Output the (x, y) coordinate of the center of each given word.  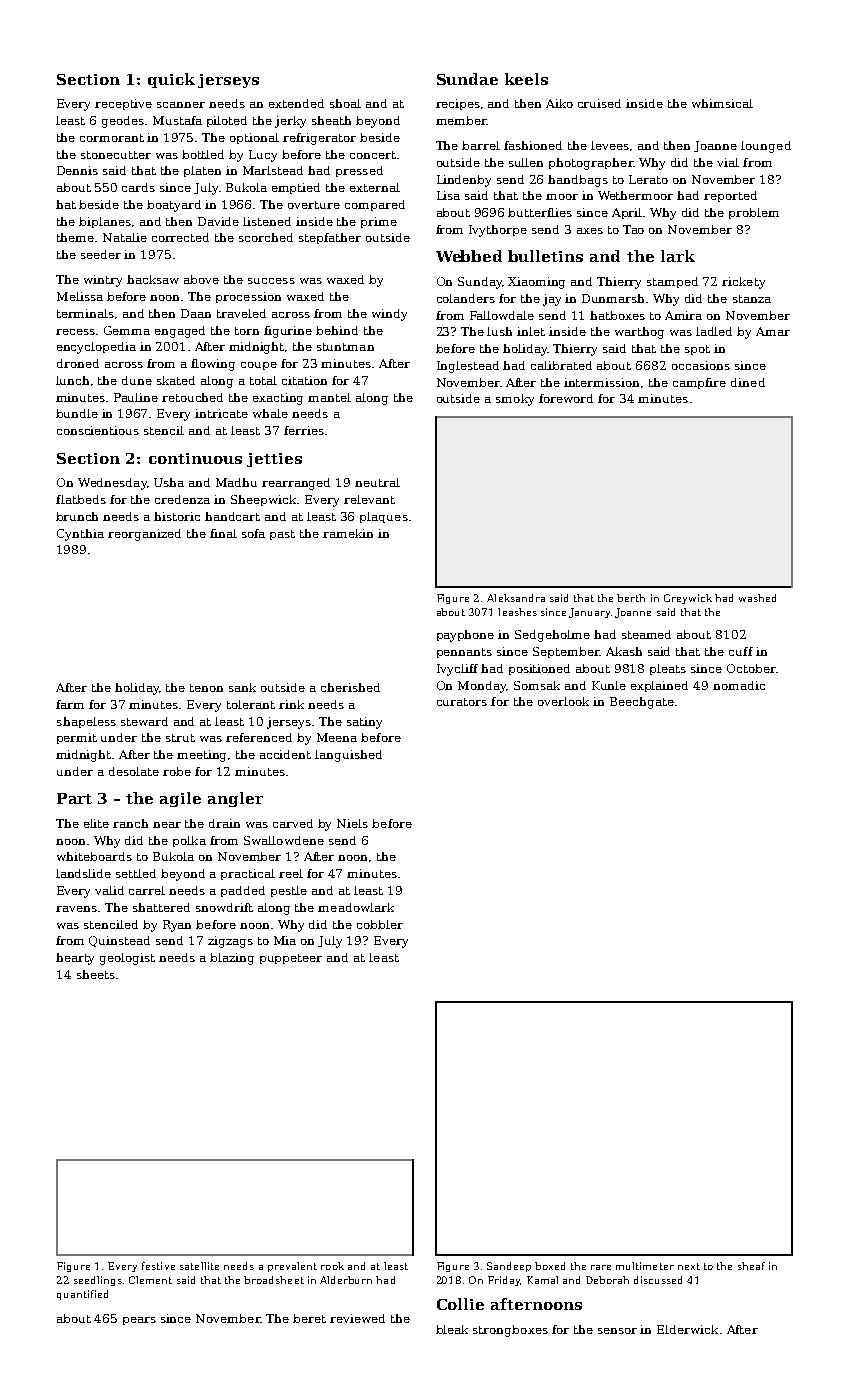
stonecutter (116, 155)
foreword (566, 398)
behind (337, 330)
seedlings (98, 1281)
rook (332, 1266)
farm (70, 704)
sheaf (751, 1266)
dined (748, 382)
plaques (384, 517)
